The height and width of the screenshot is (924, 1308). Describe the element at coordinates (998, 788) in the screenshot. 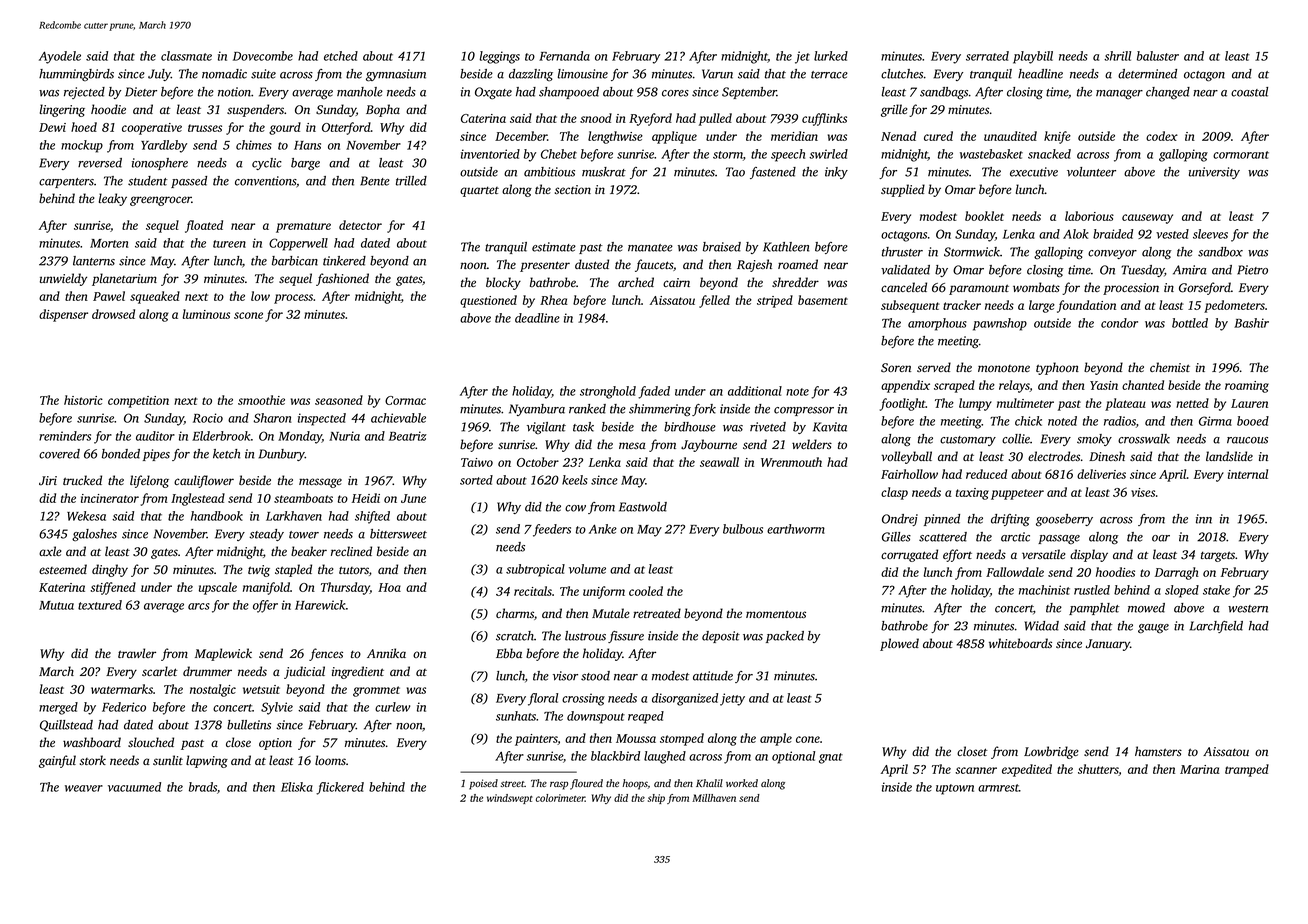

I see `armrest` at that location.
